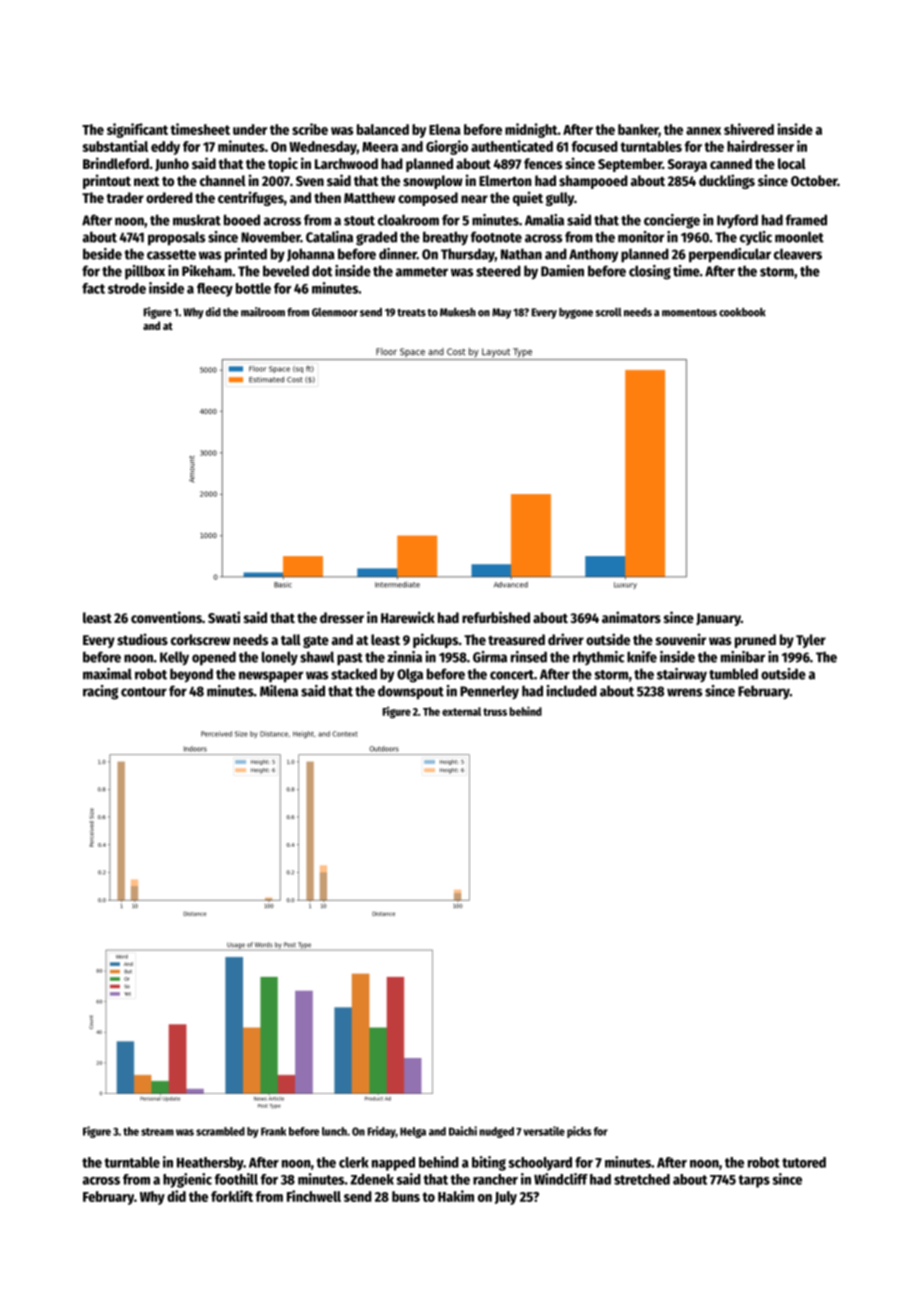 The width and height of the screenshot is (924, 1308). Describe the element at coordinates (157, 1132) in the screenshot. I see `stream` at that location.
